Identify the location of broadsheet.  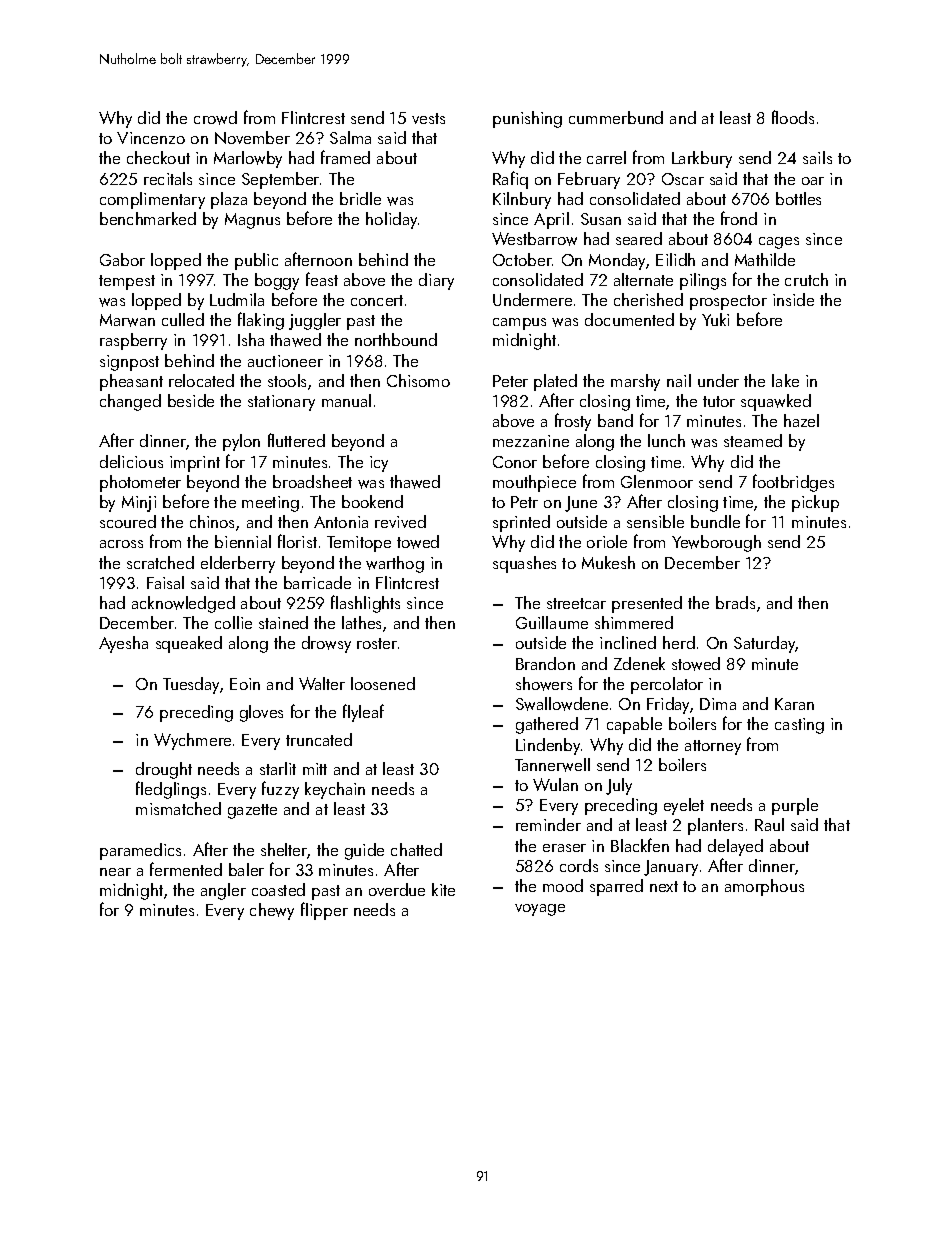
(312, 481).
